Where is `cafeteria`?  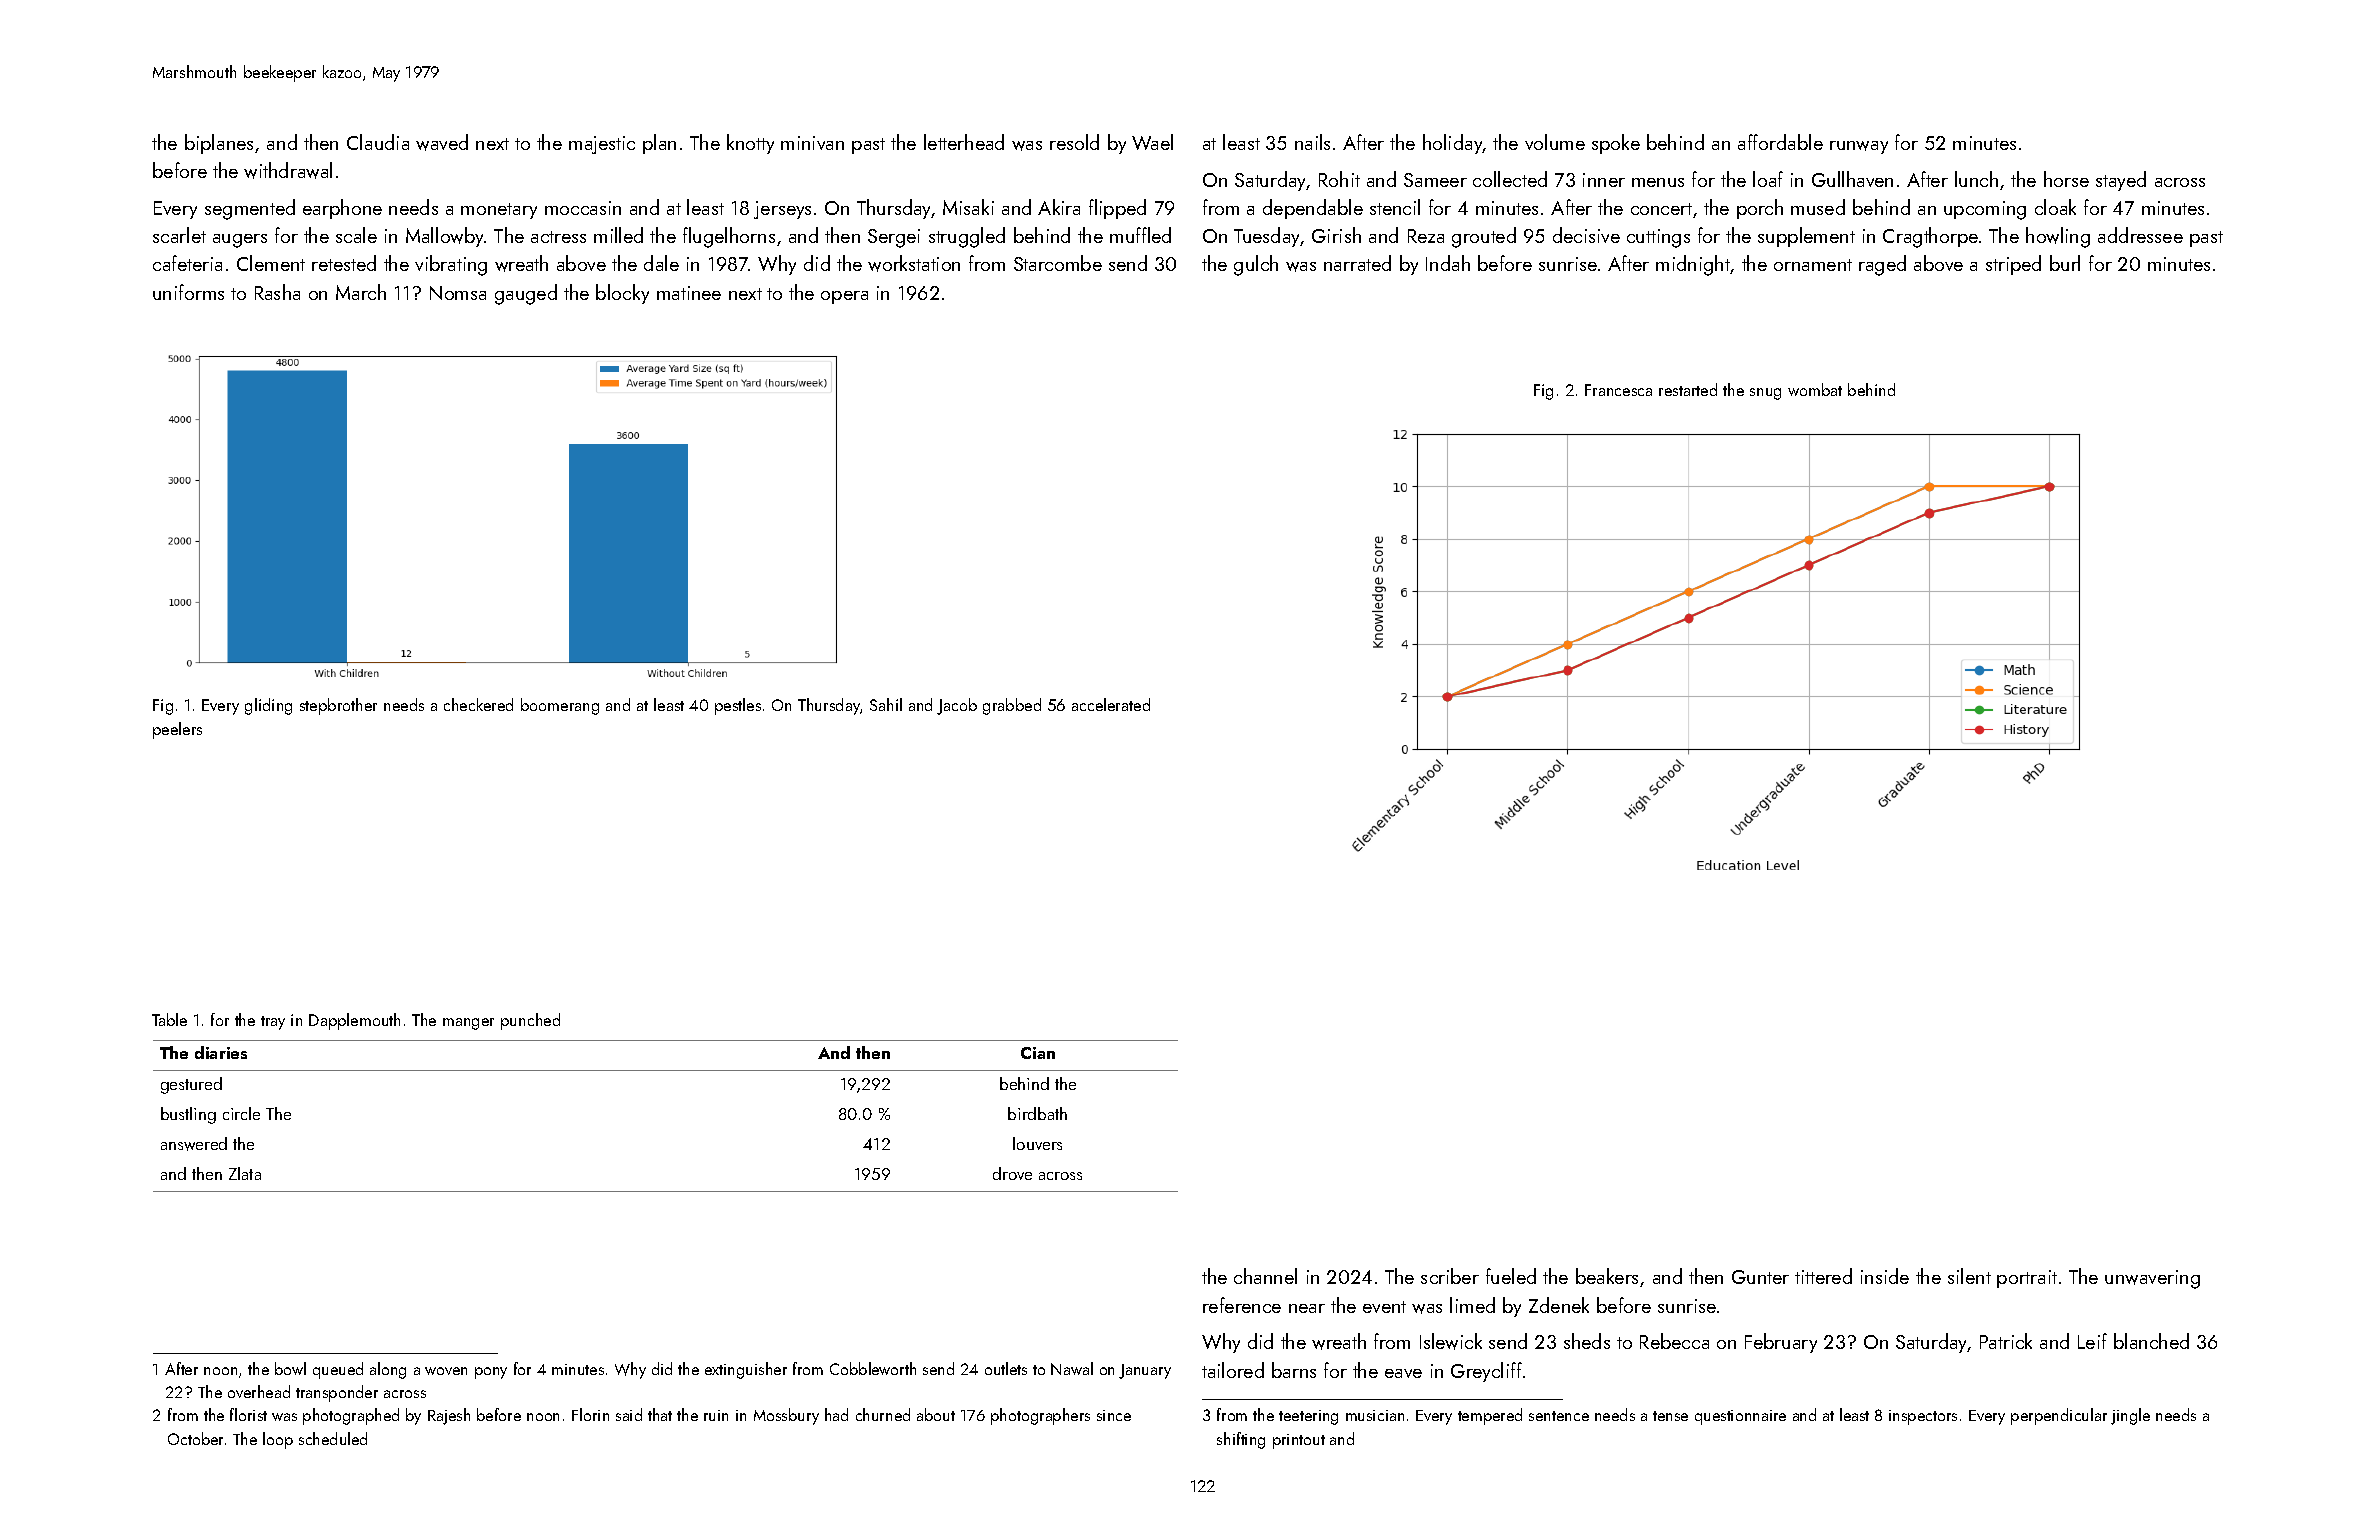 cafeteria is located at coordinates (187, 263).
